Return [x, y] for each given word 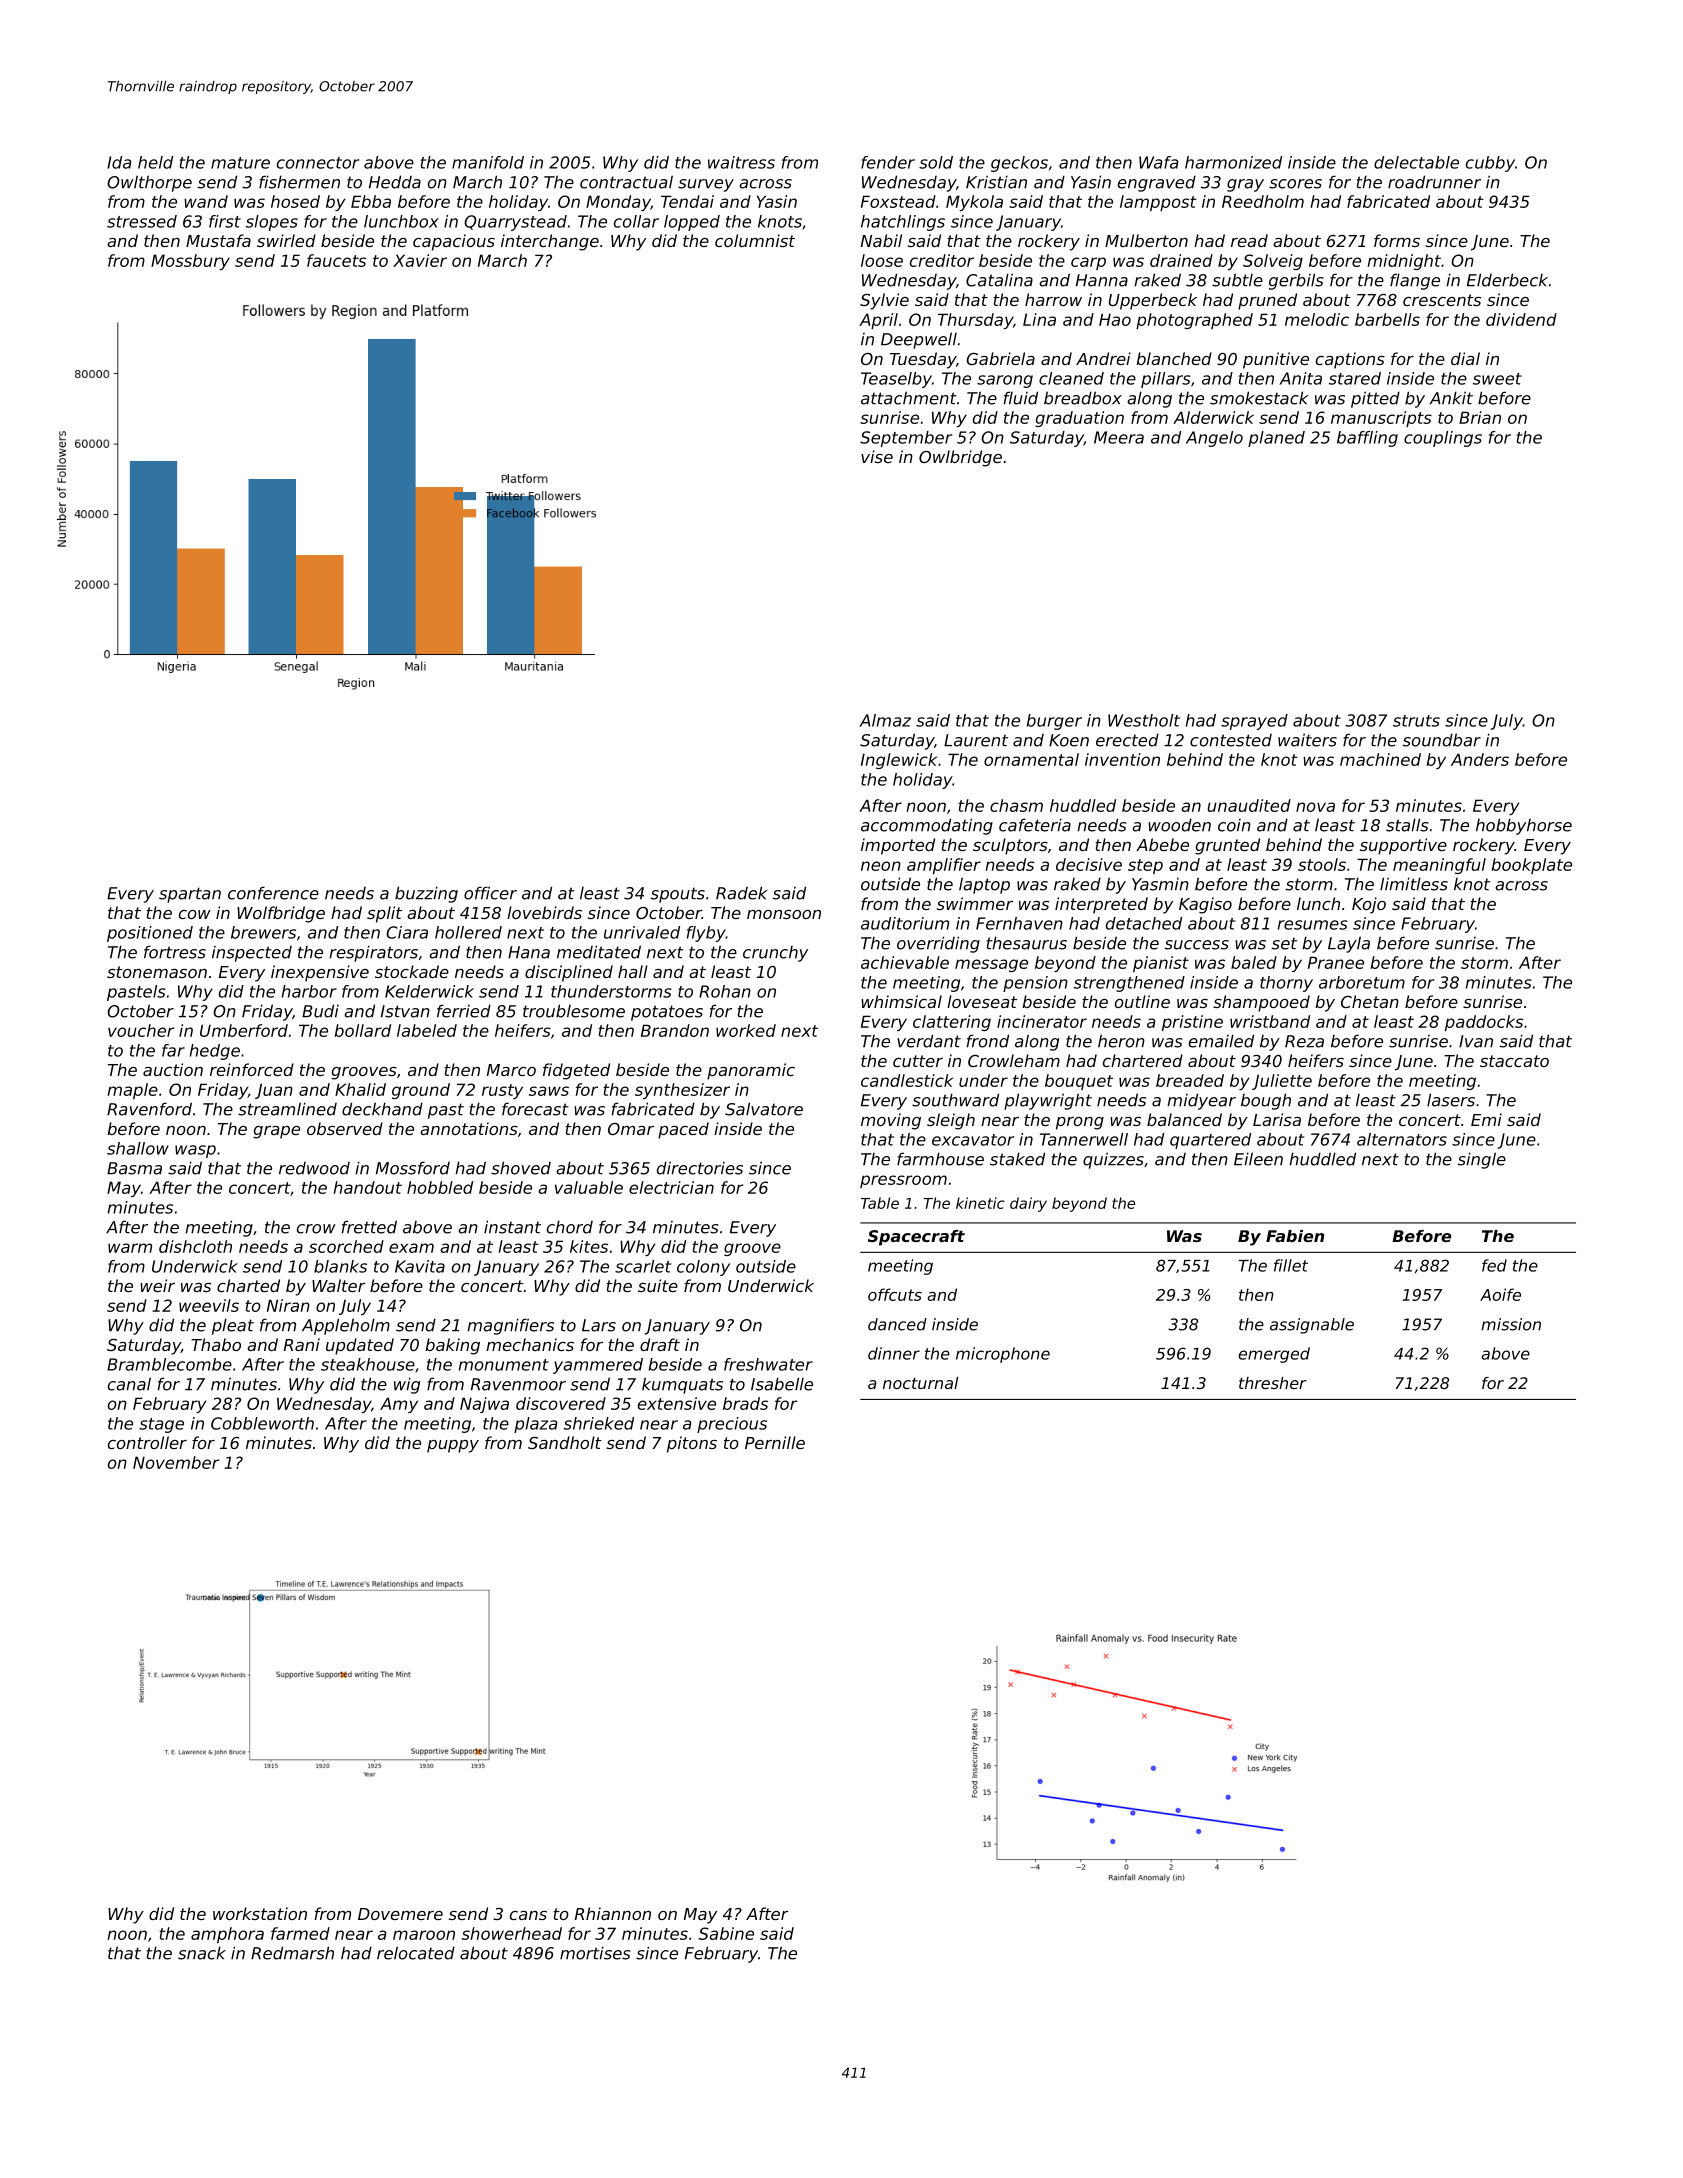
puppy [453, 1446]
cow [195, 914]
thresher [1273, 1383]
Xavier [420, 260]
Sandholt [565, 1442]
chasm [1016, 805]
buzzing [426, 894]
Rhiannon [613, 1913]
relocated [416, 1953]
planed [1276, 439]
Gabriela [1001, 358]
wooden [1179, 825]
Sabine [726, 1933]
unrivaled [642, 932]
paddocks [1484, 1023]
